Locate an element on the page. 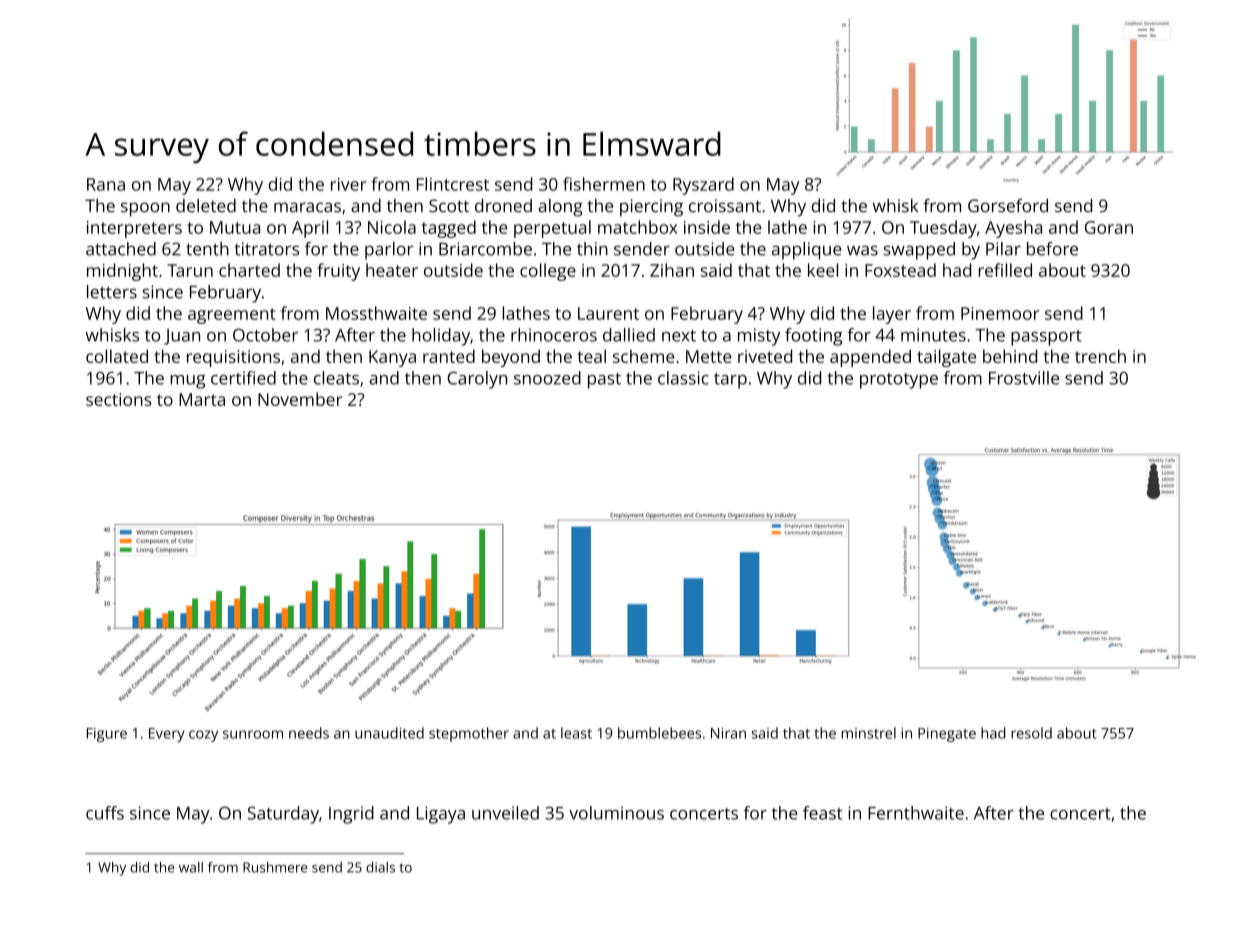  Frostville is located at coordinates (1024, 378).
